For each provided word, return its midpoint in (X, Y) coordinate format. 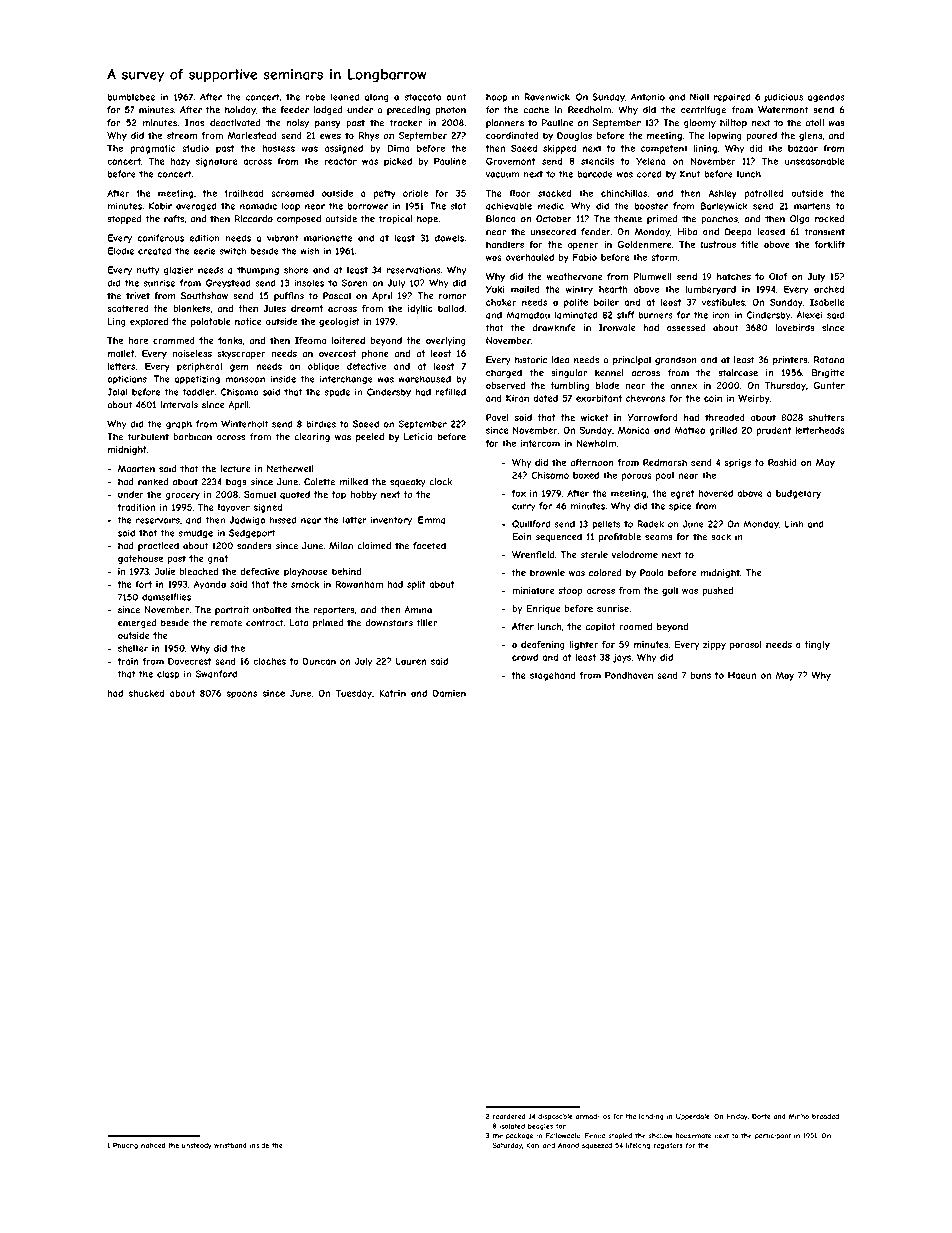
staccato (422, 97)
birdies (321, 424)
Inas (194, 123)
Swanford (216, 674)
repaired (732, 98)
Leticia (418, 437)
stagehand (553, 676)
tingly (817, 645)
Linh (794, 524)
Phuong (125, 1146)
